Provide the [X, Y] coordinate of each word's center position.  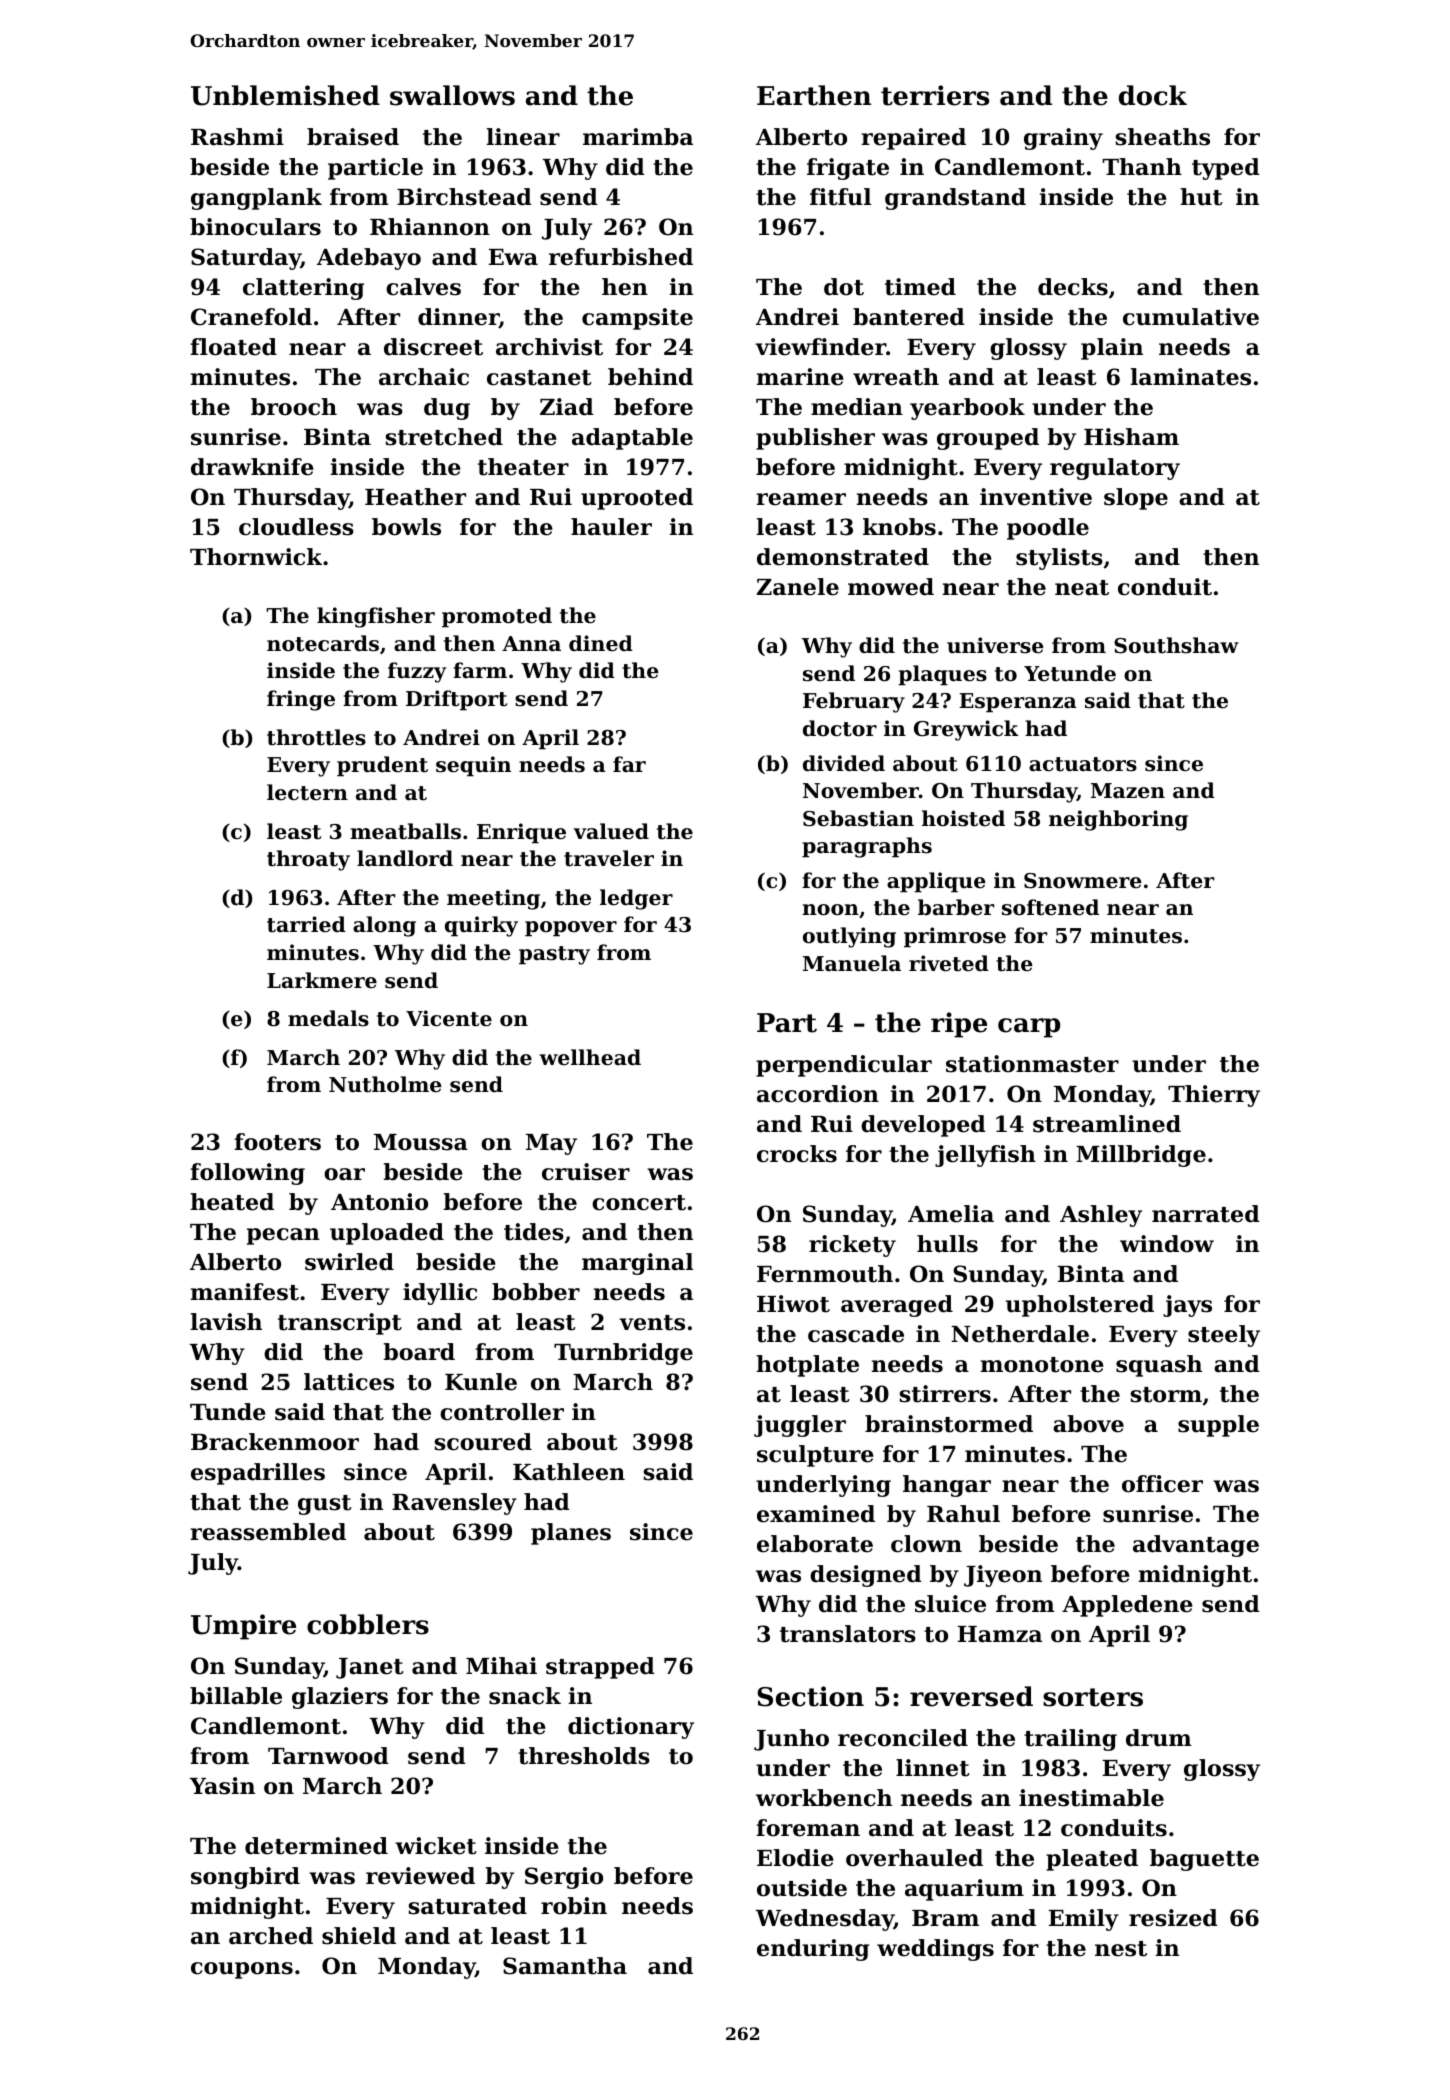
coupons [242, 1970]
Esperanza [1018, 703]
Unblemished [285, 95]
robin [574, 1906]
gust [325, 1505]
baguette [1204, 1860]
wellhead [590, 1057]
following [247, 1174]
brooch [294, 407]
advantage [1196, 1546]
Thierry [1214, 1096]
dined [601, 643]
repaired [913, 139]
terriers [935, 95]
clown [926, 1544]
